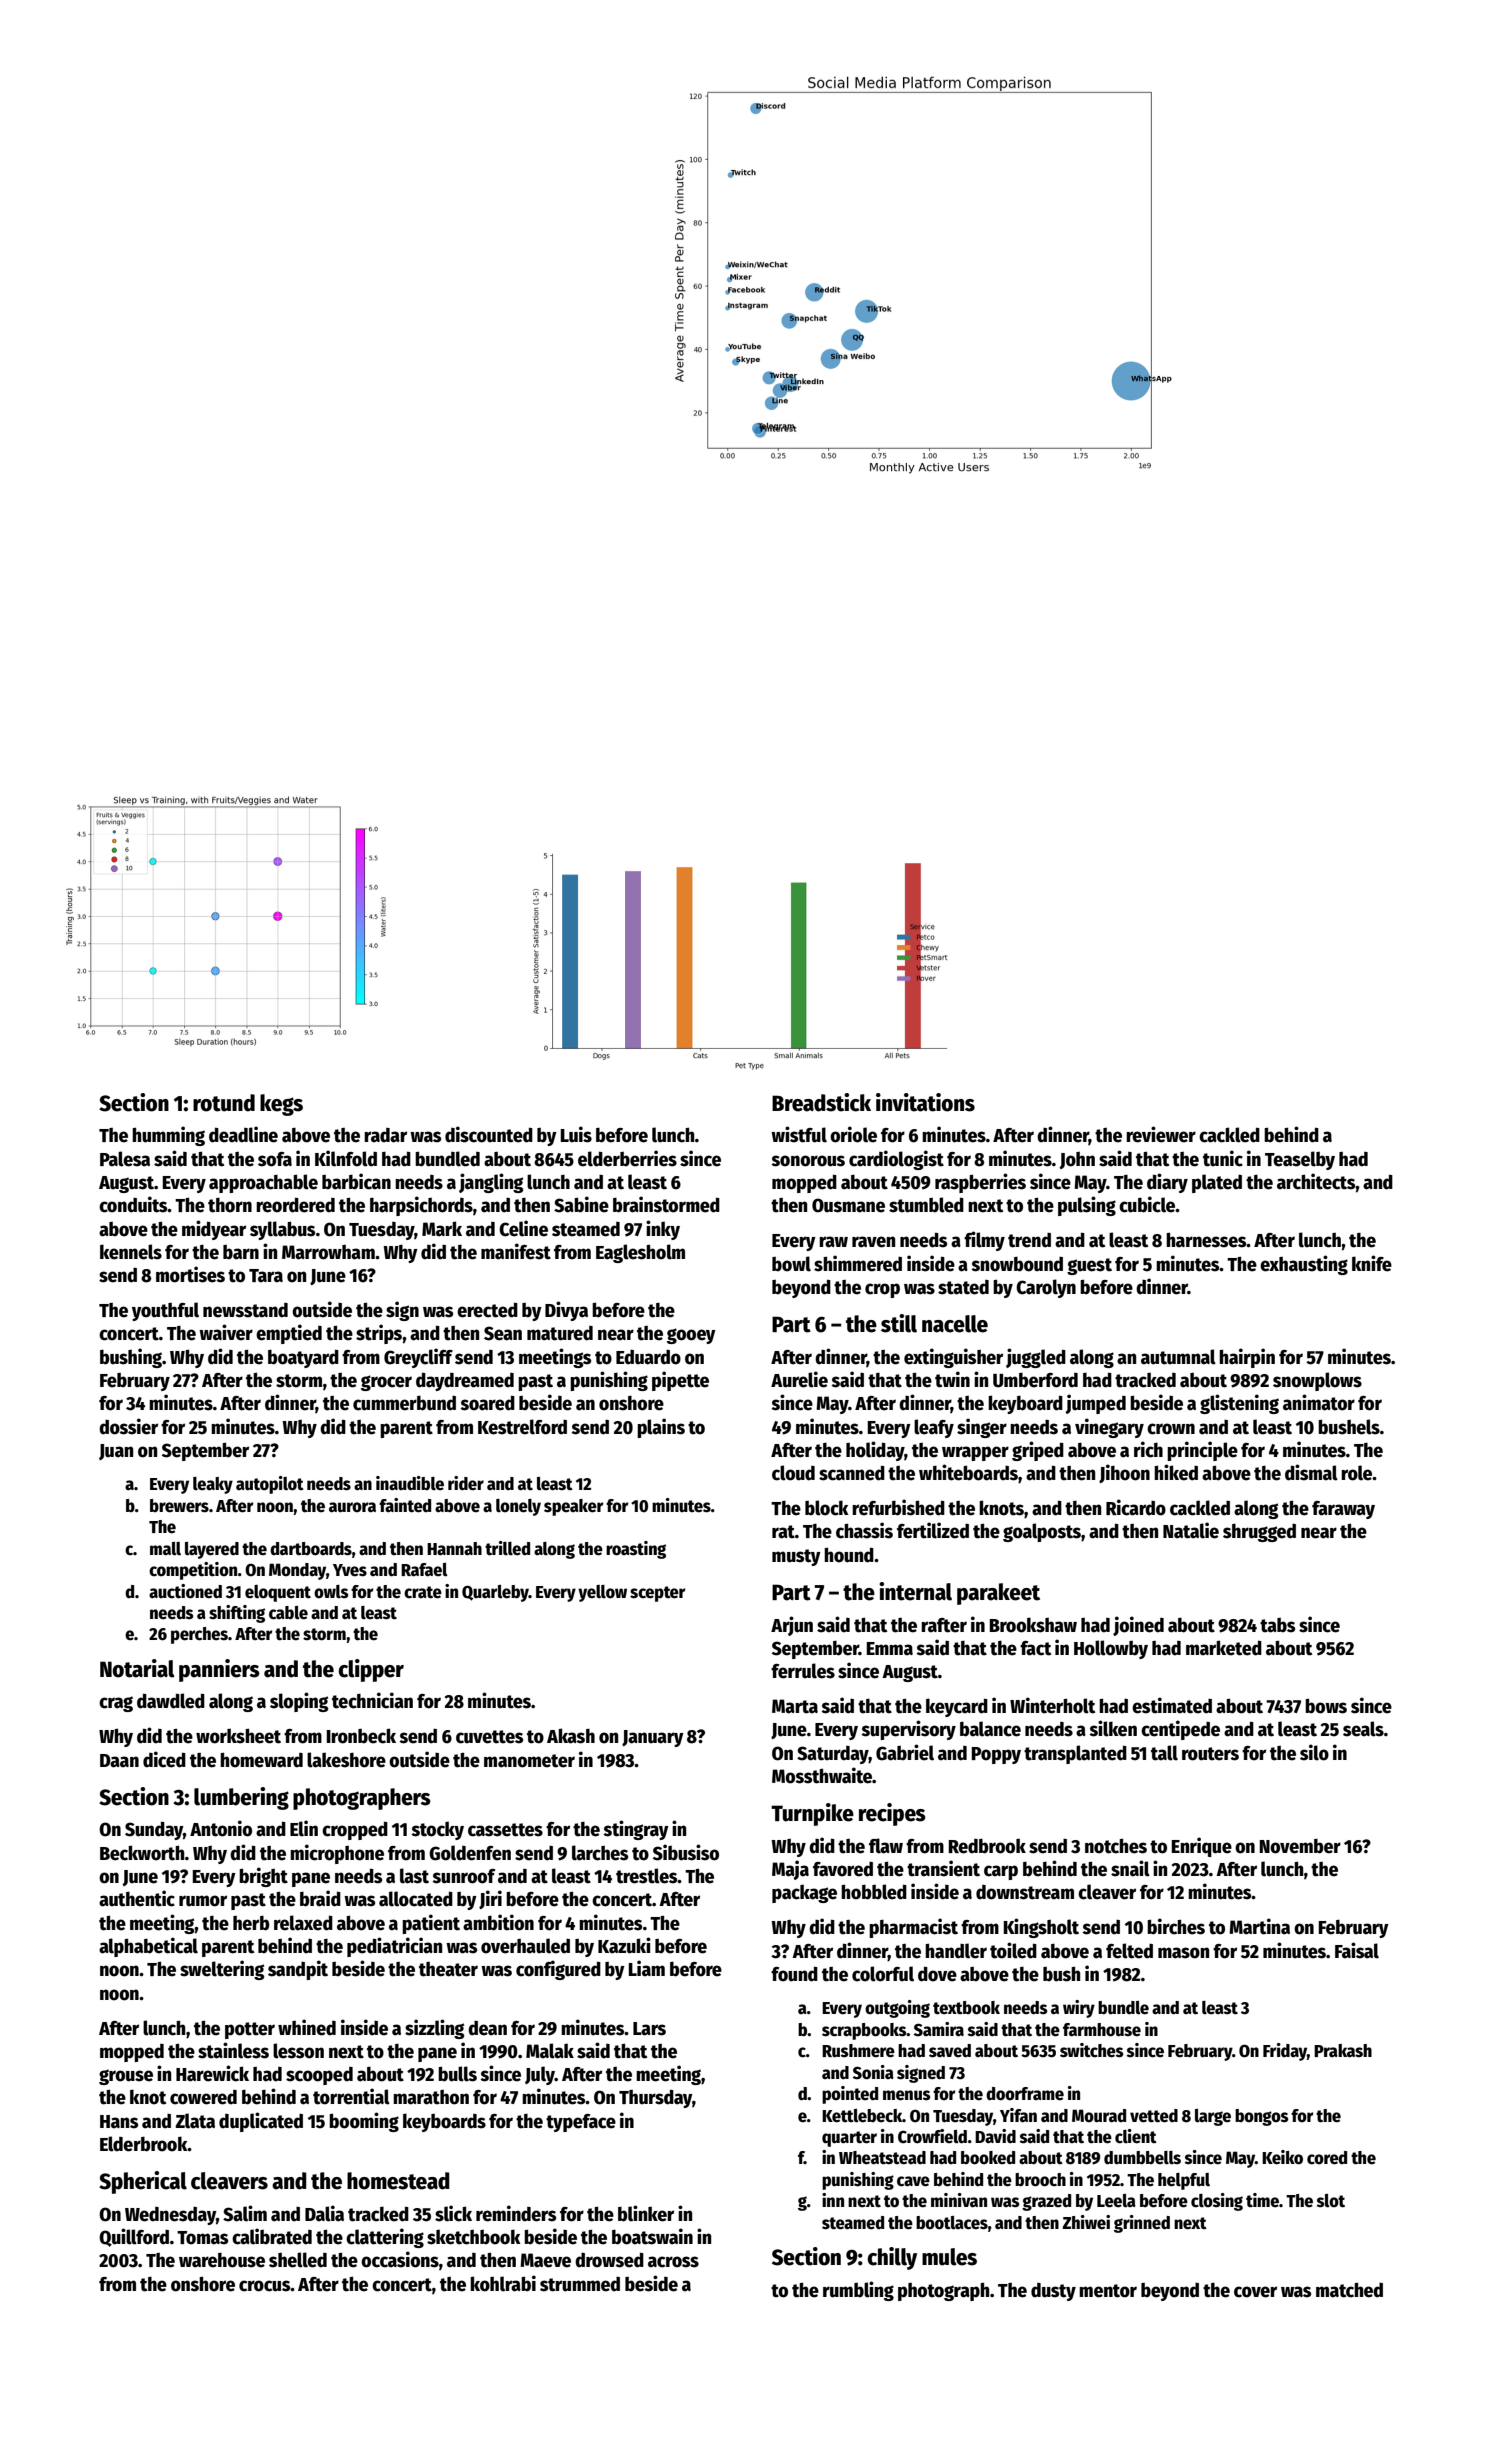  What do you see at coordinates (119, 2122) in the screenshot?
I see `Hans` at bounding box center [119, 2122].
